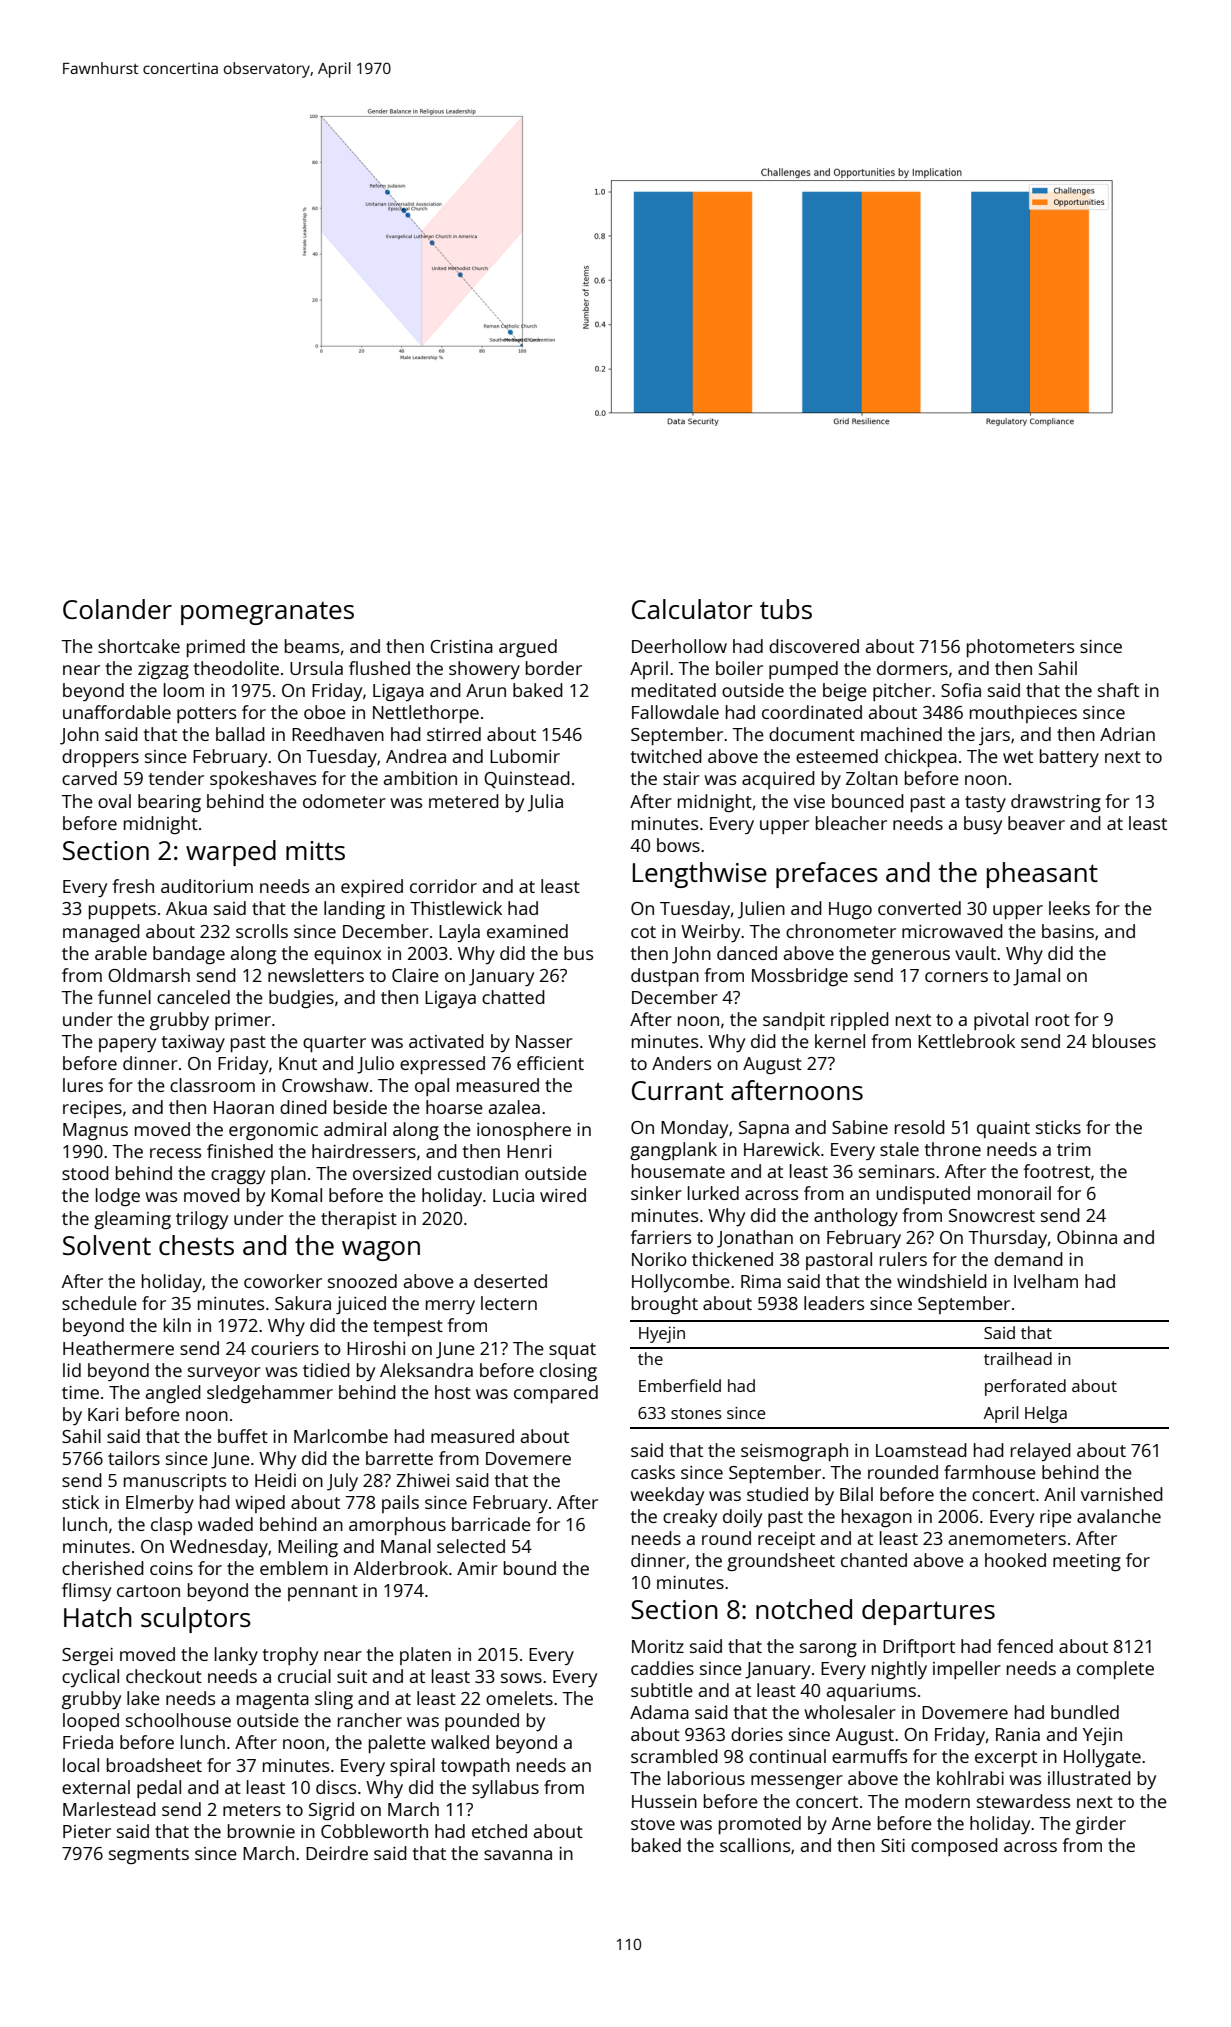  Describe the element at coordinates (92, 1109) in the image. I see `recipes` at that location.
